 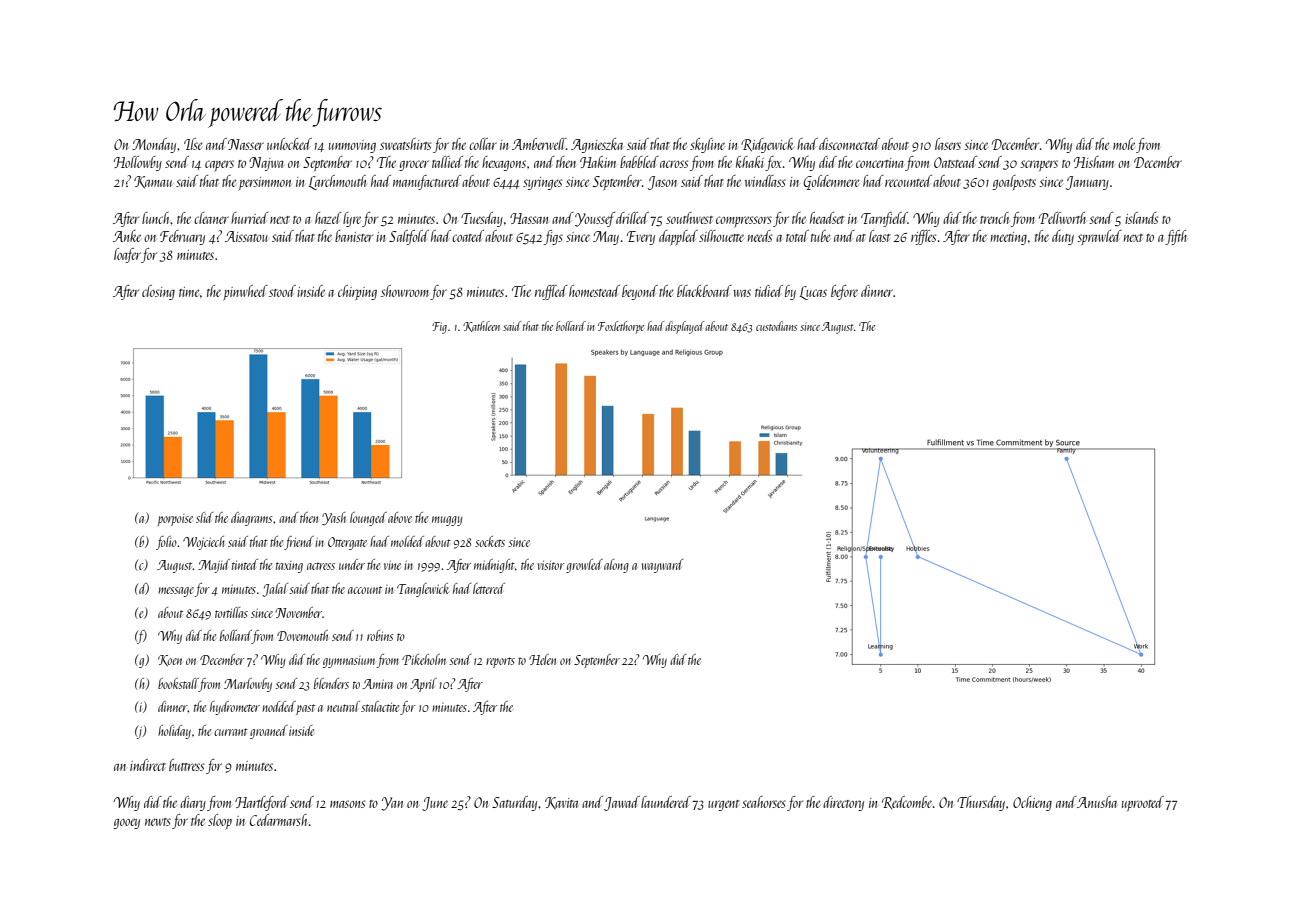 What do you see at coordinates (1032, 803) in the document?
I see `Ochieng` at bounding box center [1032, 803].
